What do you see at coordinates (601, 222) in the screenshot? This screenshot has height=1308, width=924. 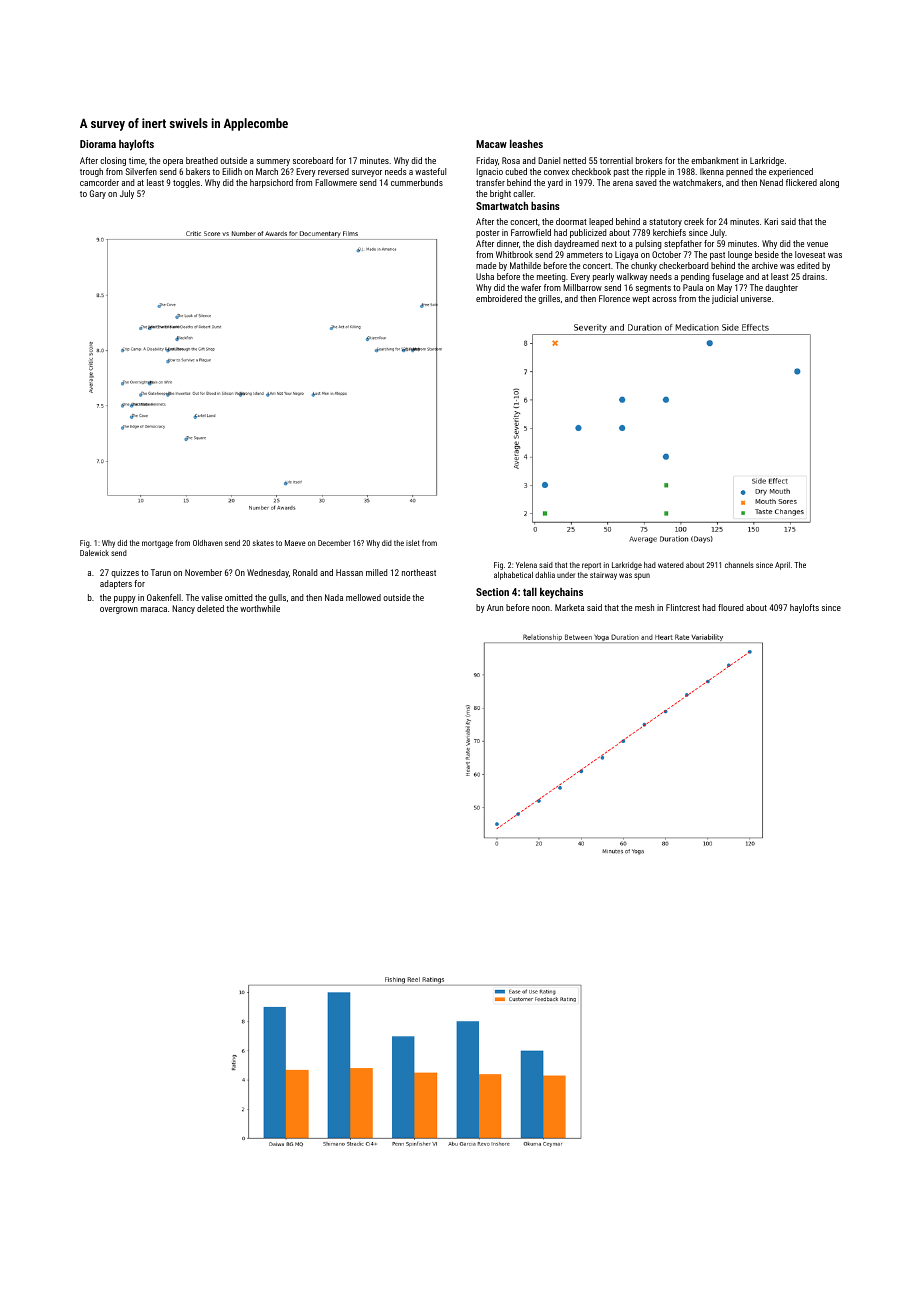 I see `leaped` at bounding box center [601, 222].
